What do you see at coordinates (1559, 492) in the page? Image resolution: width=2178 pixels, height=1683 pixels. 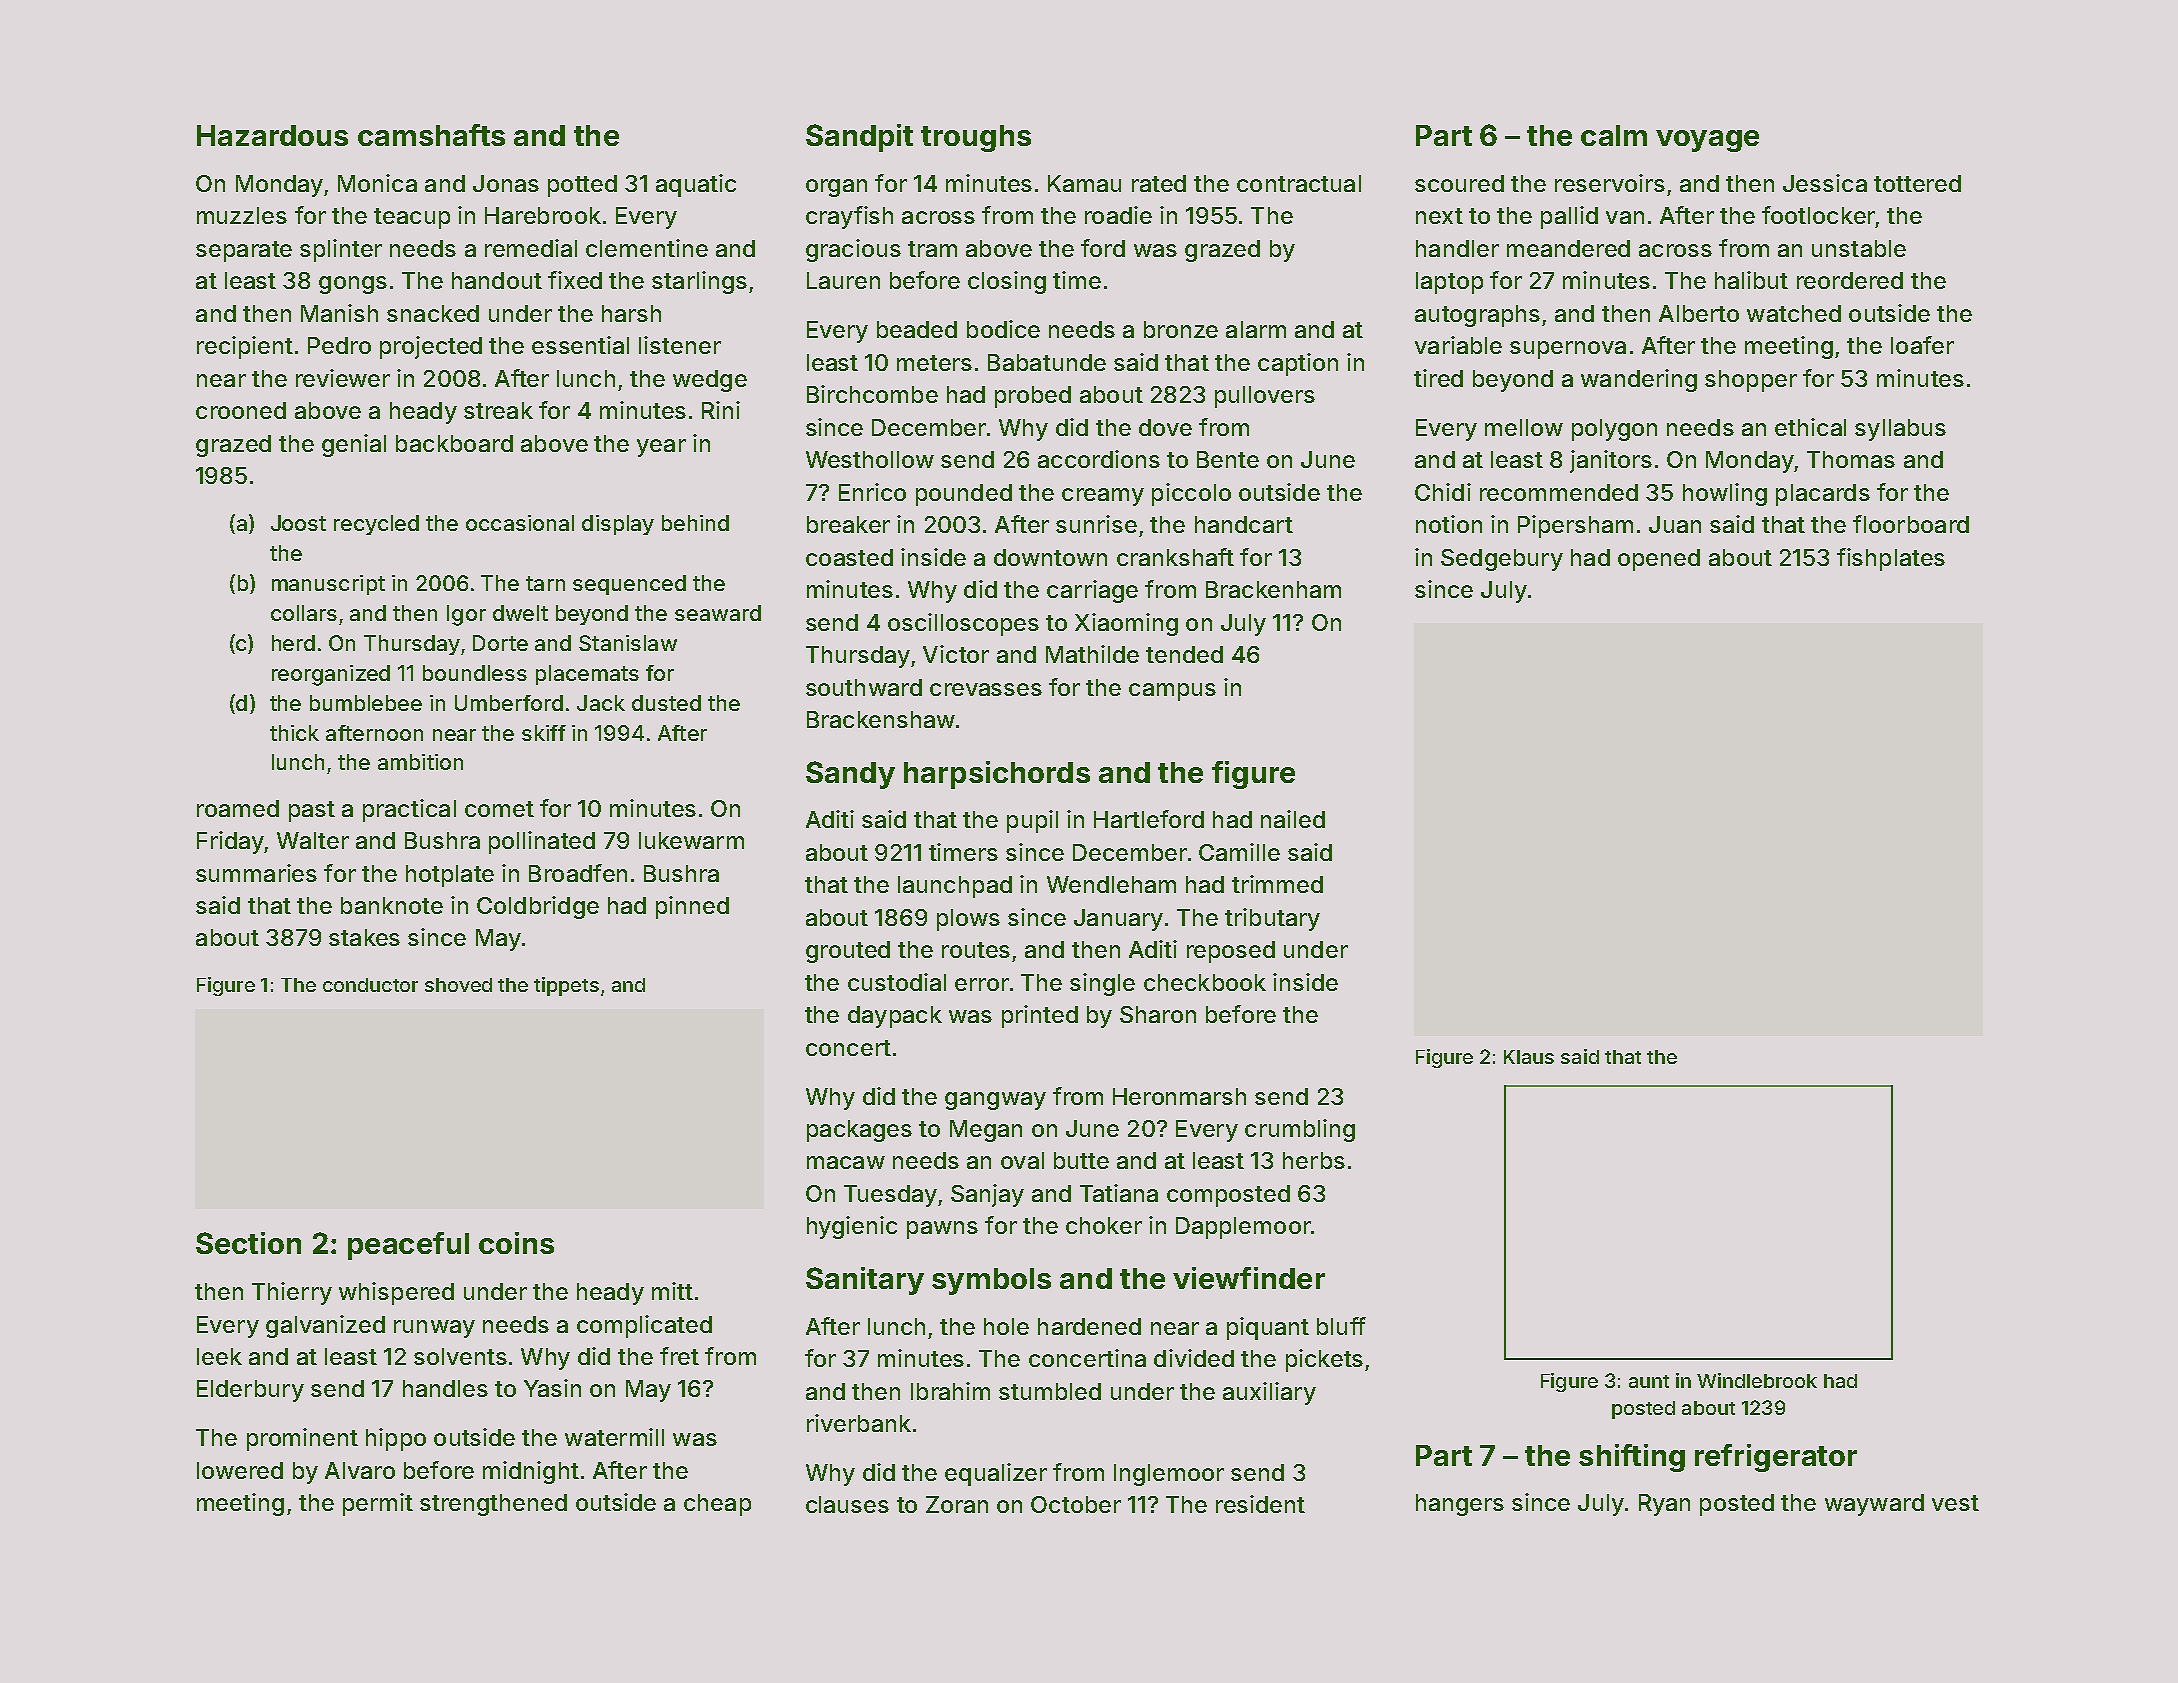 I see `recommended` at bounding box center [1559, 492].
